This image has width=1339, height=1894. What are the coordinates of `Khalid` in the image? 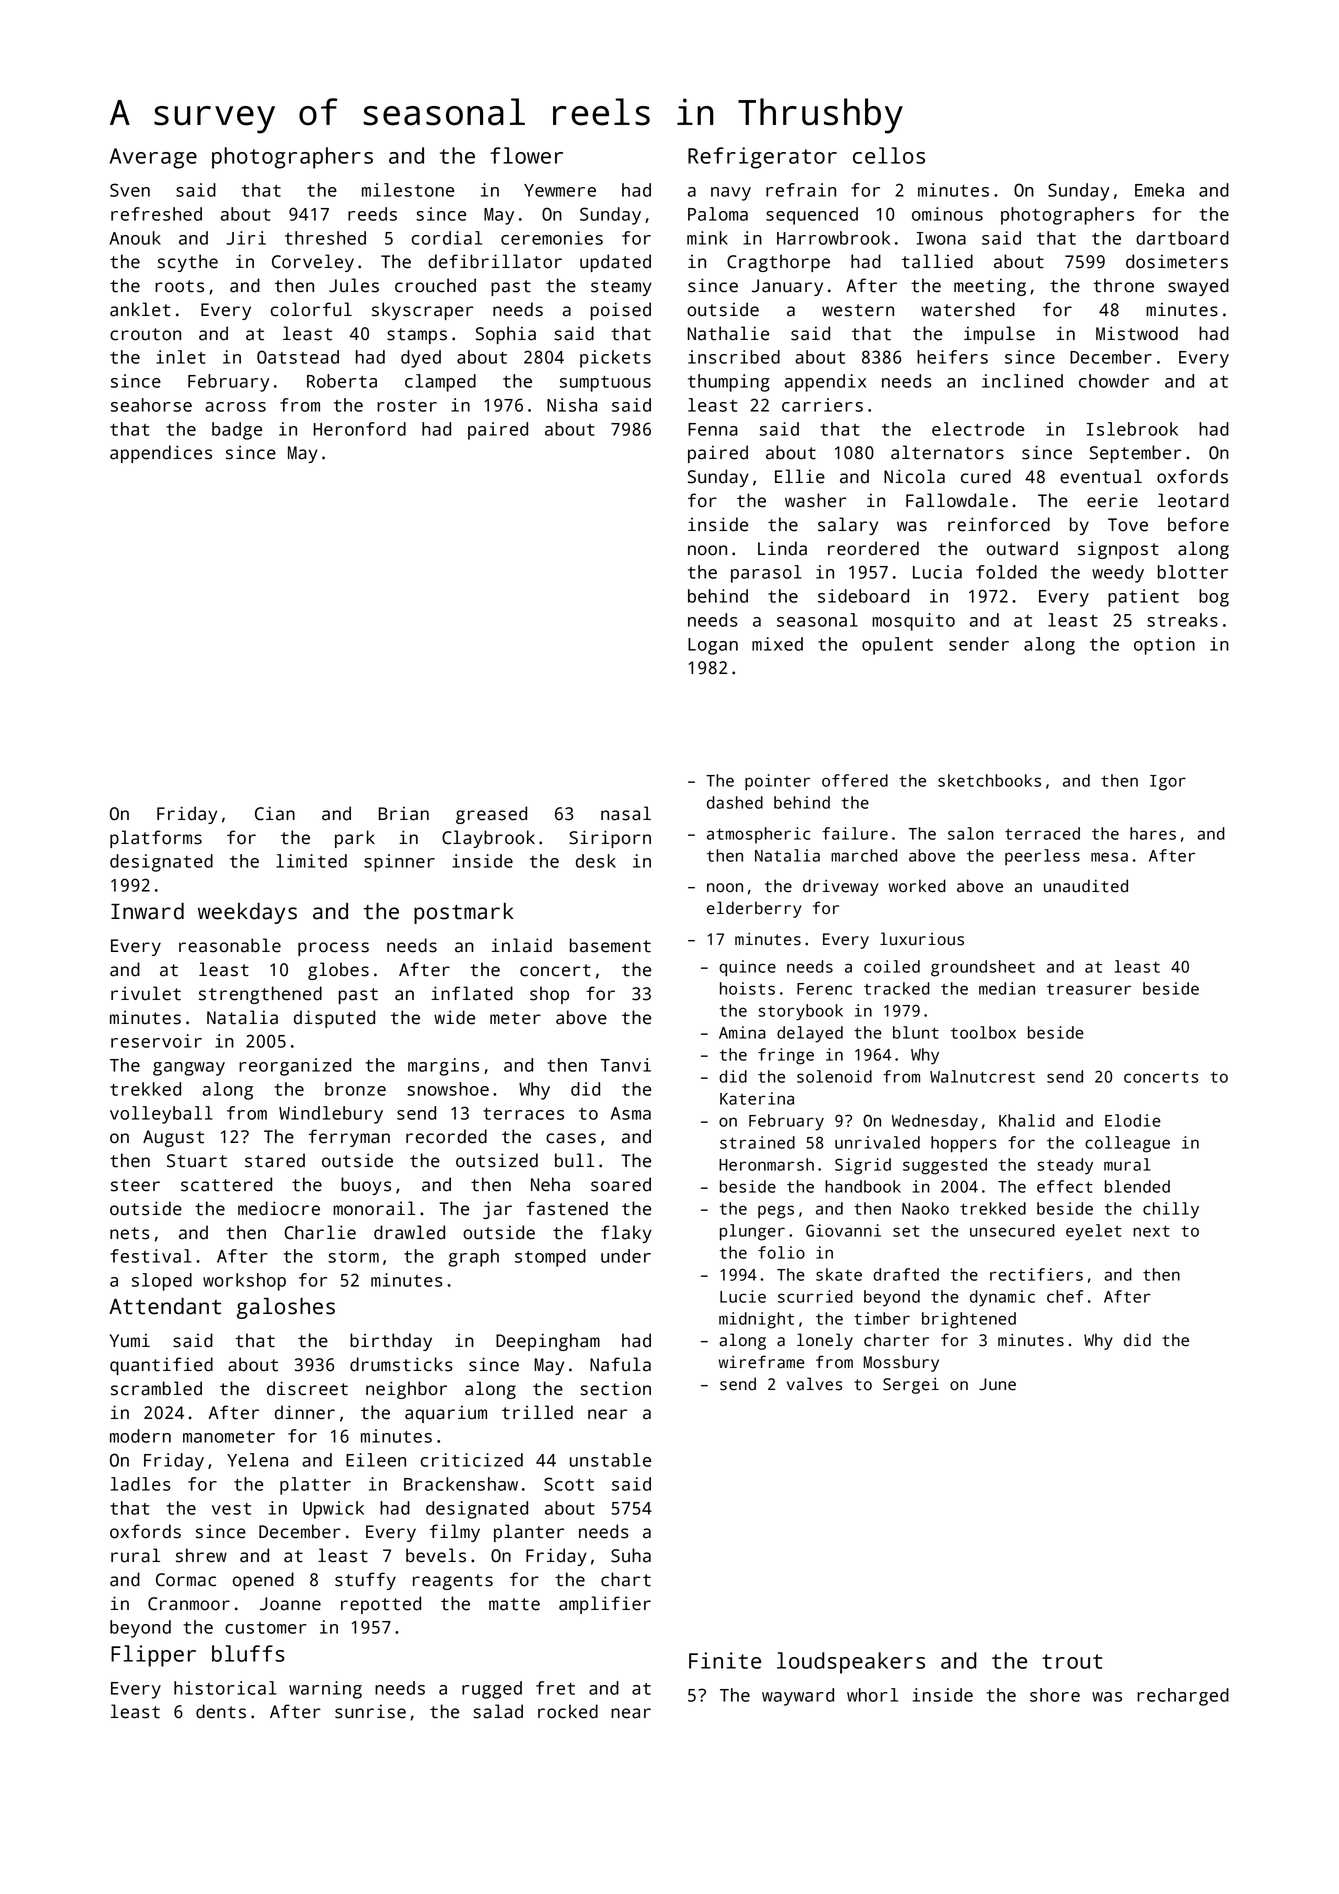 It's located at (1027, 1120).
